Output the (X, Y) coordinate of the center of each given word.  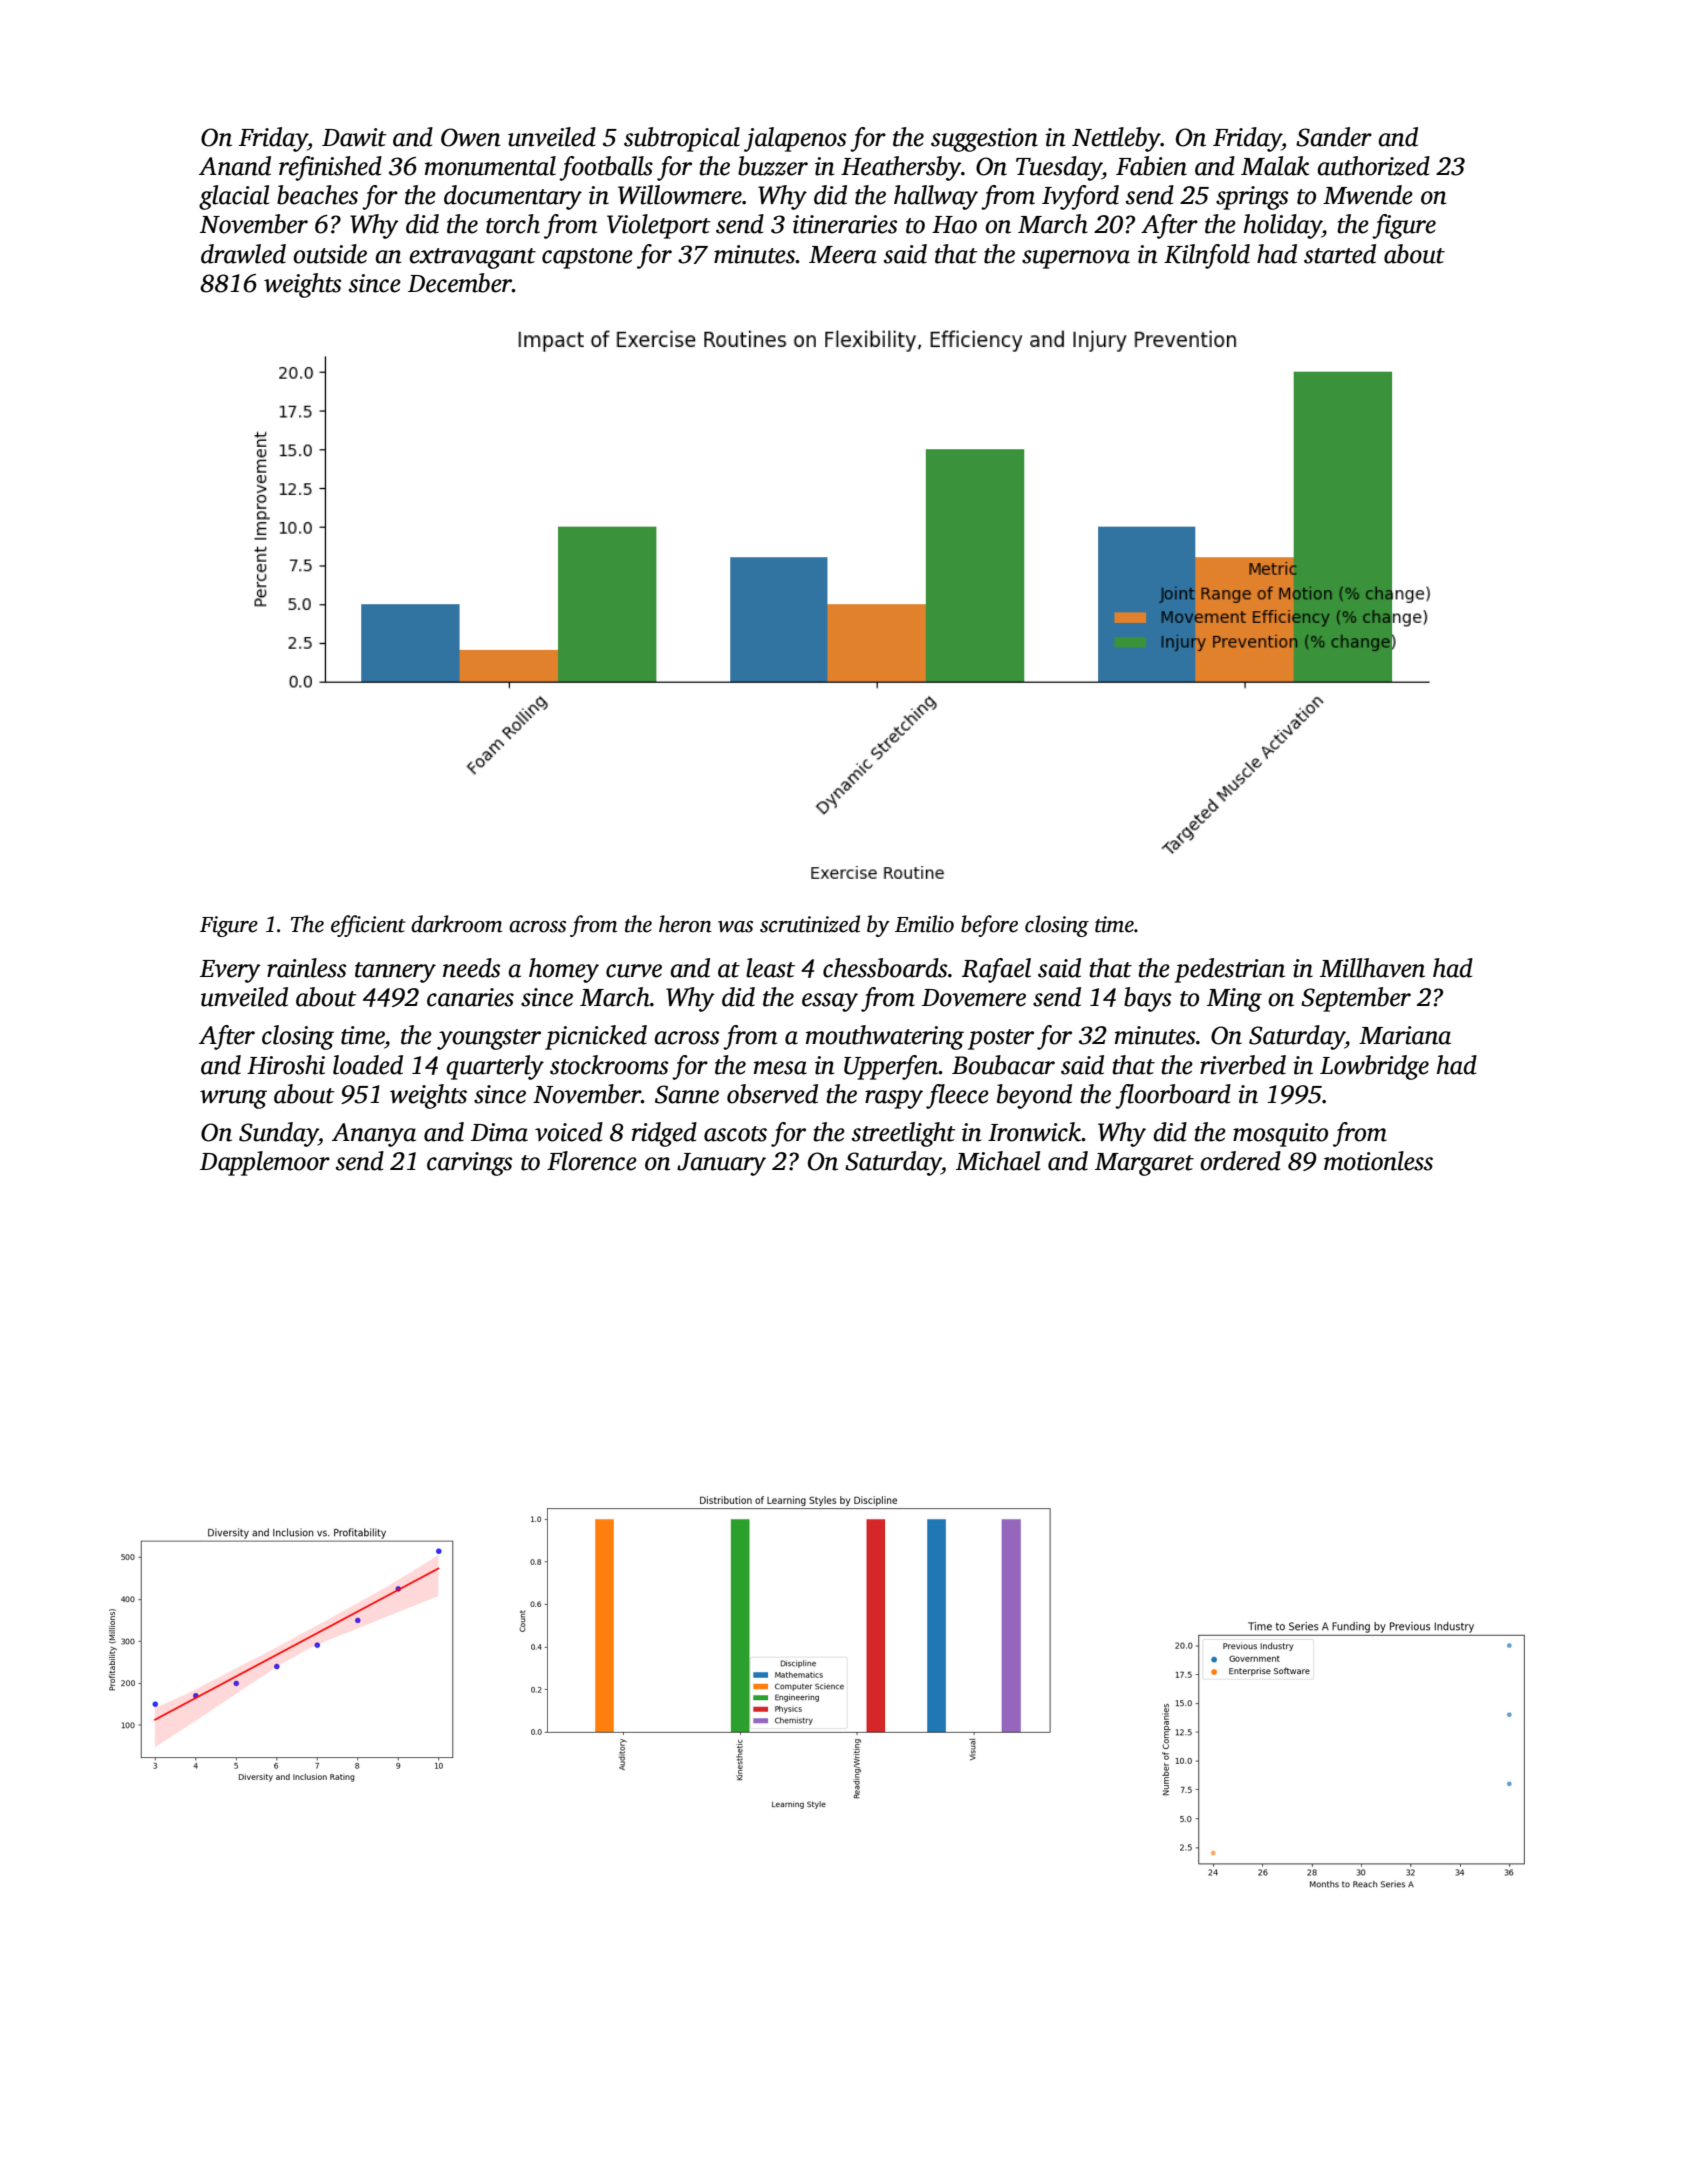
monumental (490, 166)
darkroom (456, 924)
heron (685, 924)
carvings (469, 1164)
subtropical (682, 139)
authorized (1373, 166)
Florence (592, 1161)
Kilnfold (1207, 256)
